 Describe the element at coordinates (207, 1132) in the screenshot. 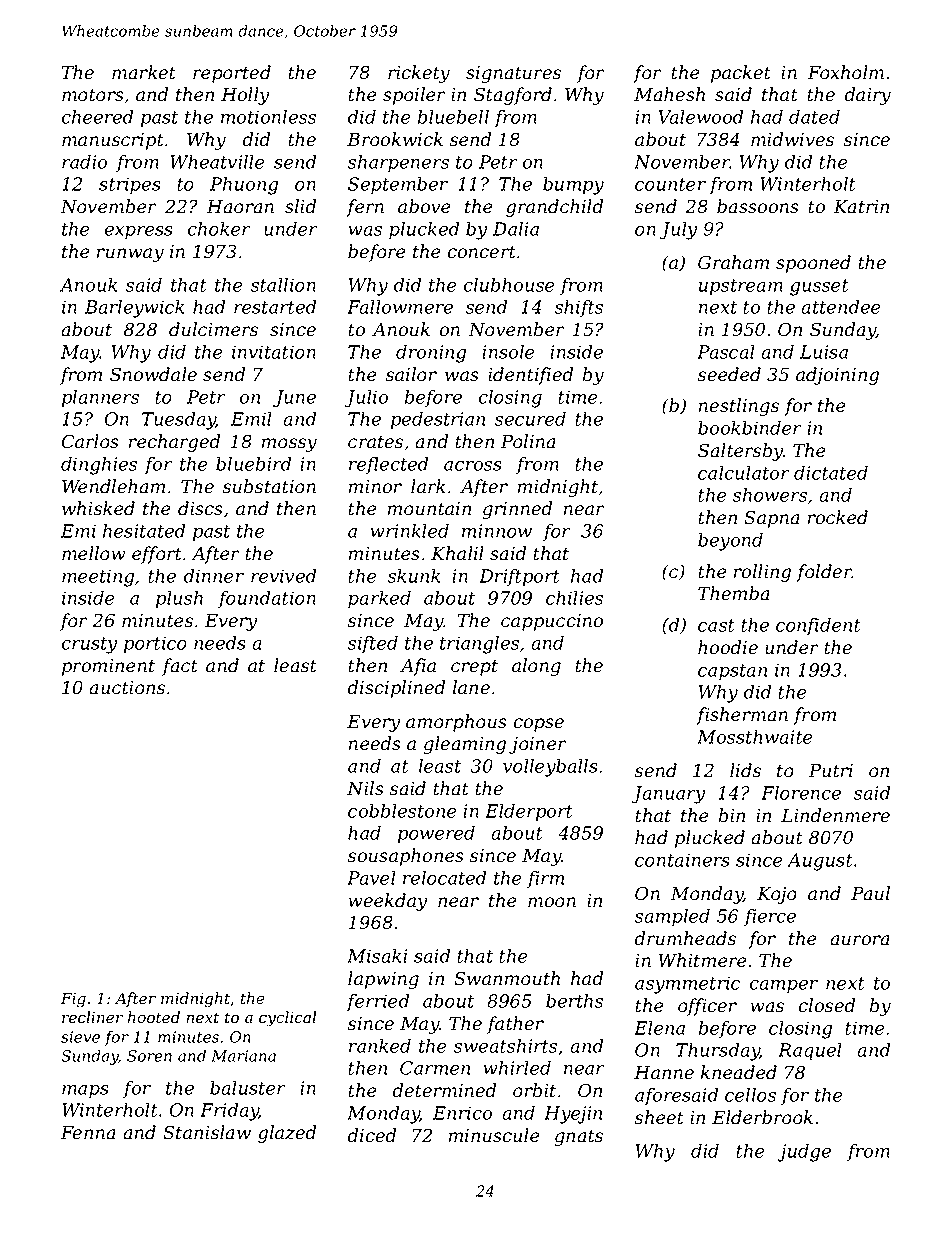

I see `Stanislaw` at that location.
